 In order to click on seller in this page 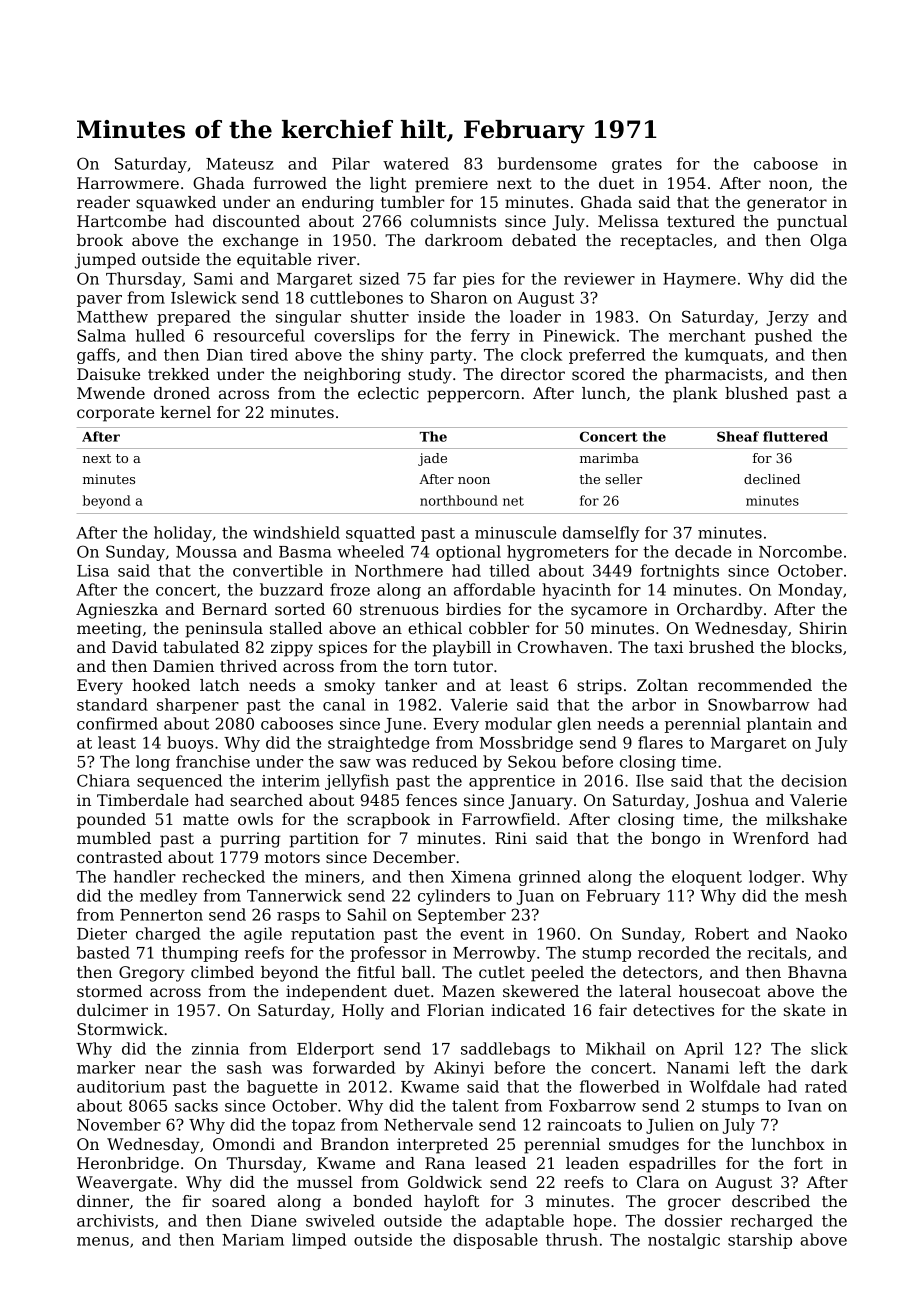, I will do `click(623, 479)`.
